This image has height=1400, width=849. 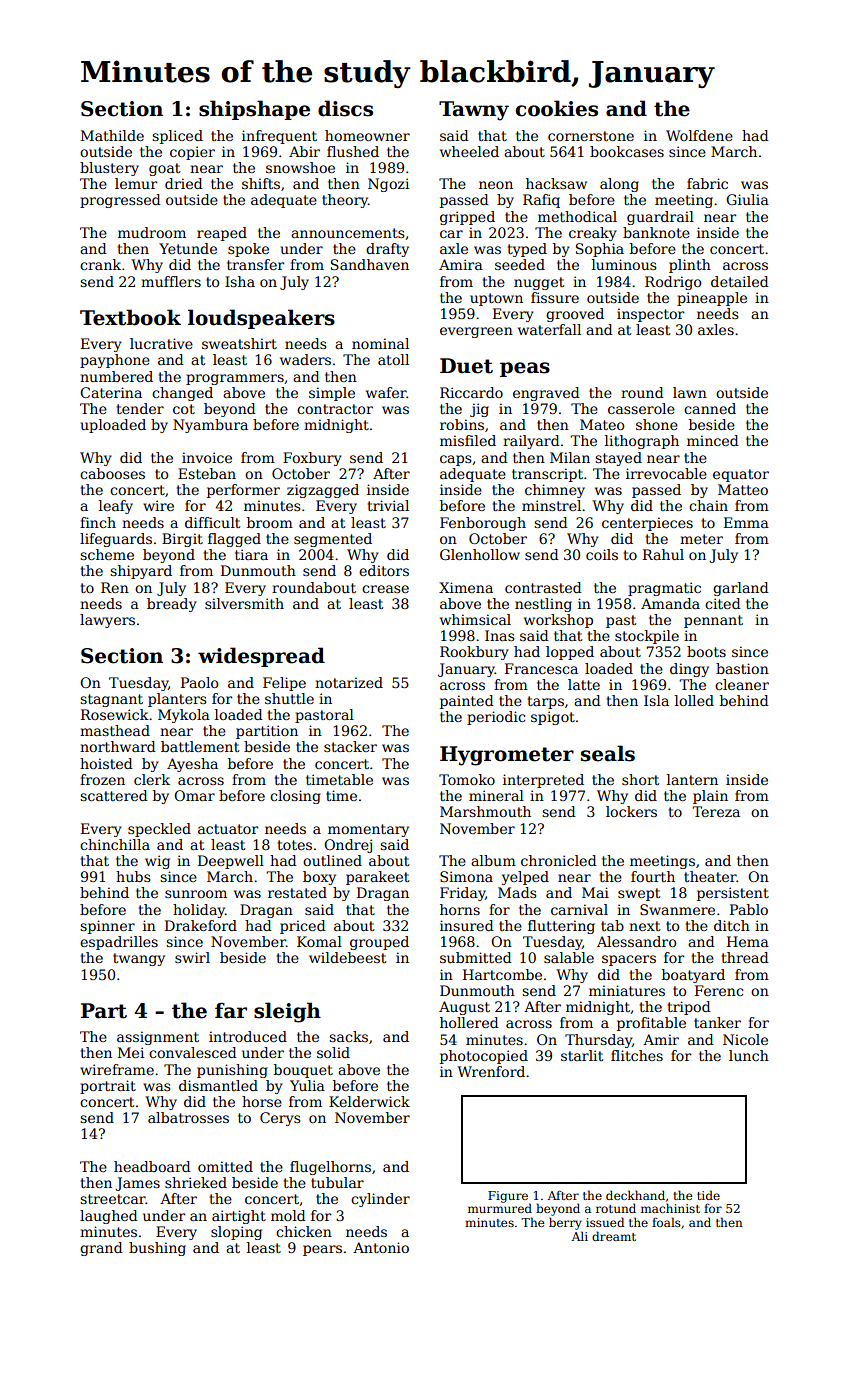 What do you see at coordinates (502, 974) in the image?
I see `Hartcombe` at bounding box center [502, 974].
